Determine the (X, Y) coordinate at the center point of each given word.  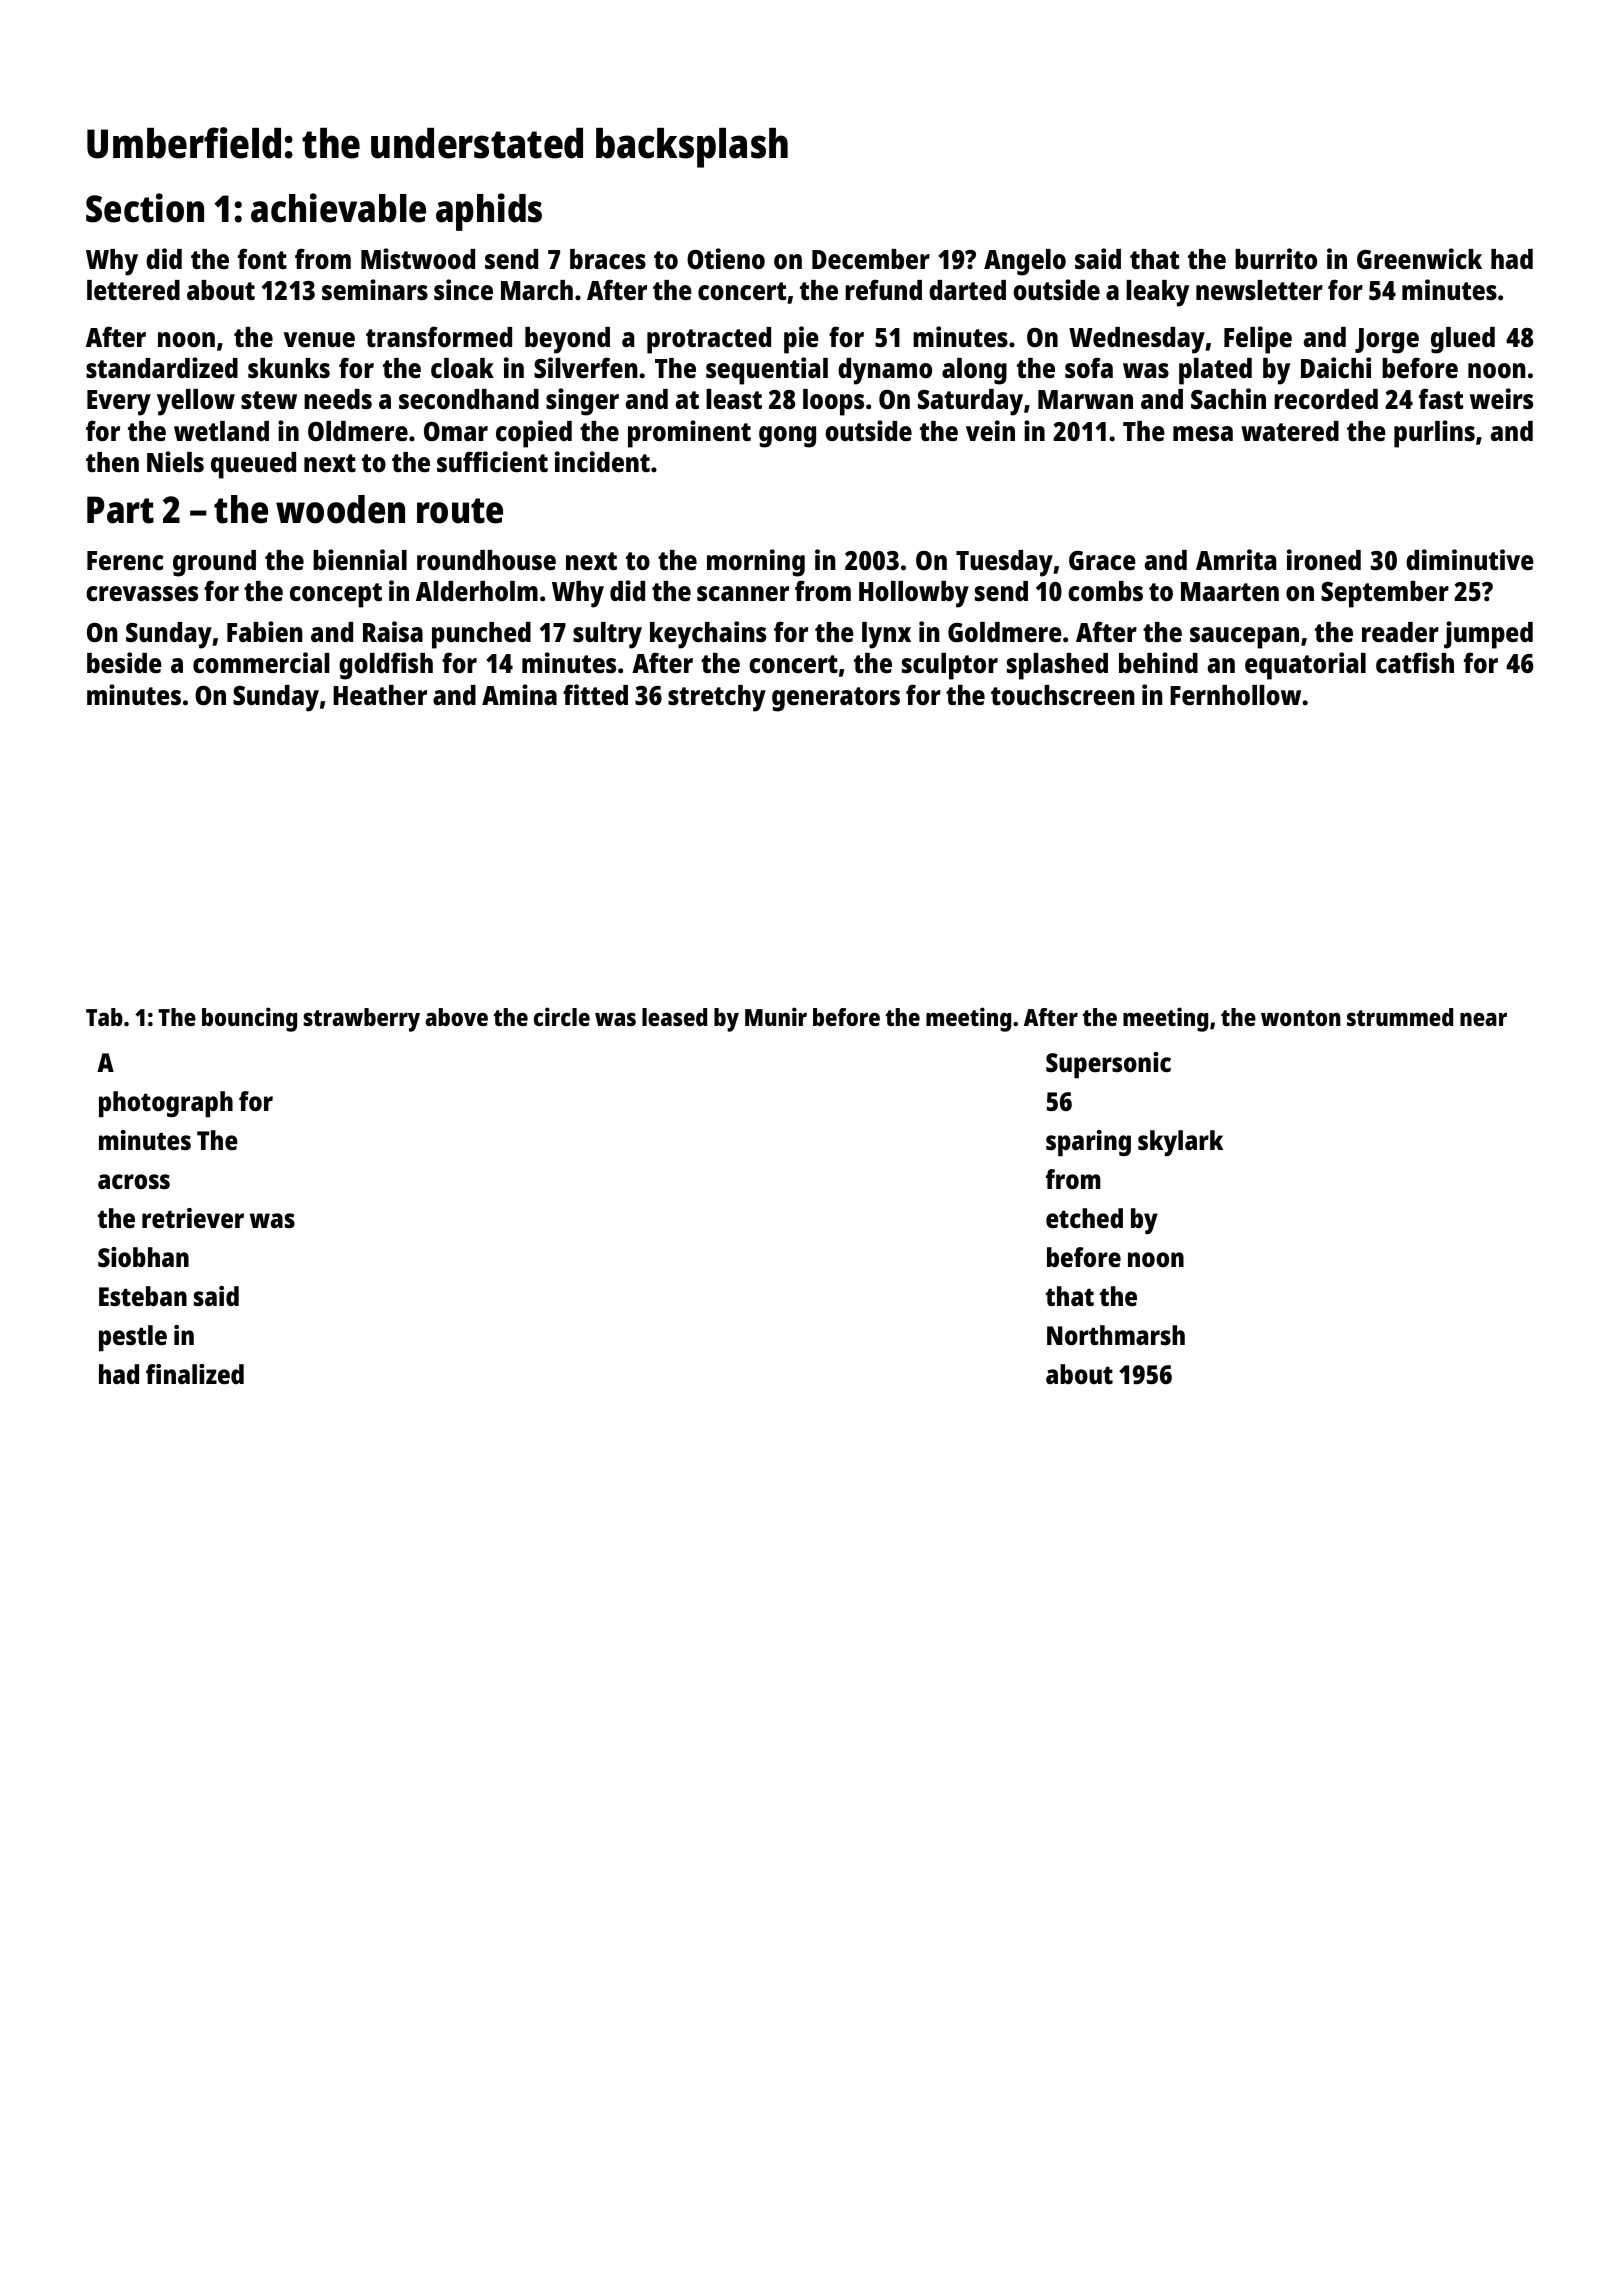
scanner (743, 594)
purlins (1434, 434)
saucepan (1244, 638)
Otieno (726, 258)
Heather (380, 695)
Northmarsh (1116, 1335)
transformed (439, 337)
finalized (195, 1374)
